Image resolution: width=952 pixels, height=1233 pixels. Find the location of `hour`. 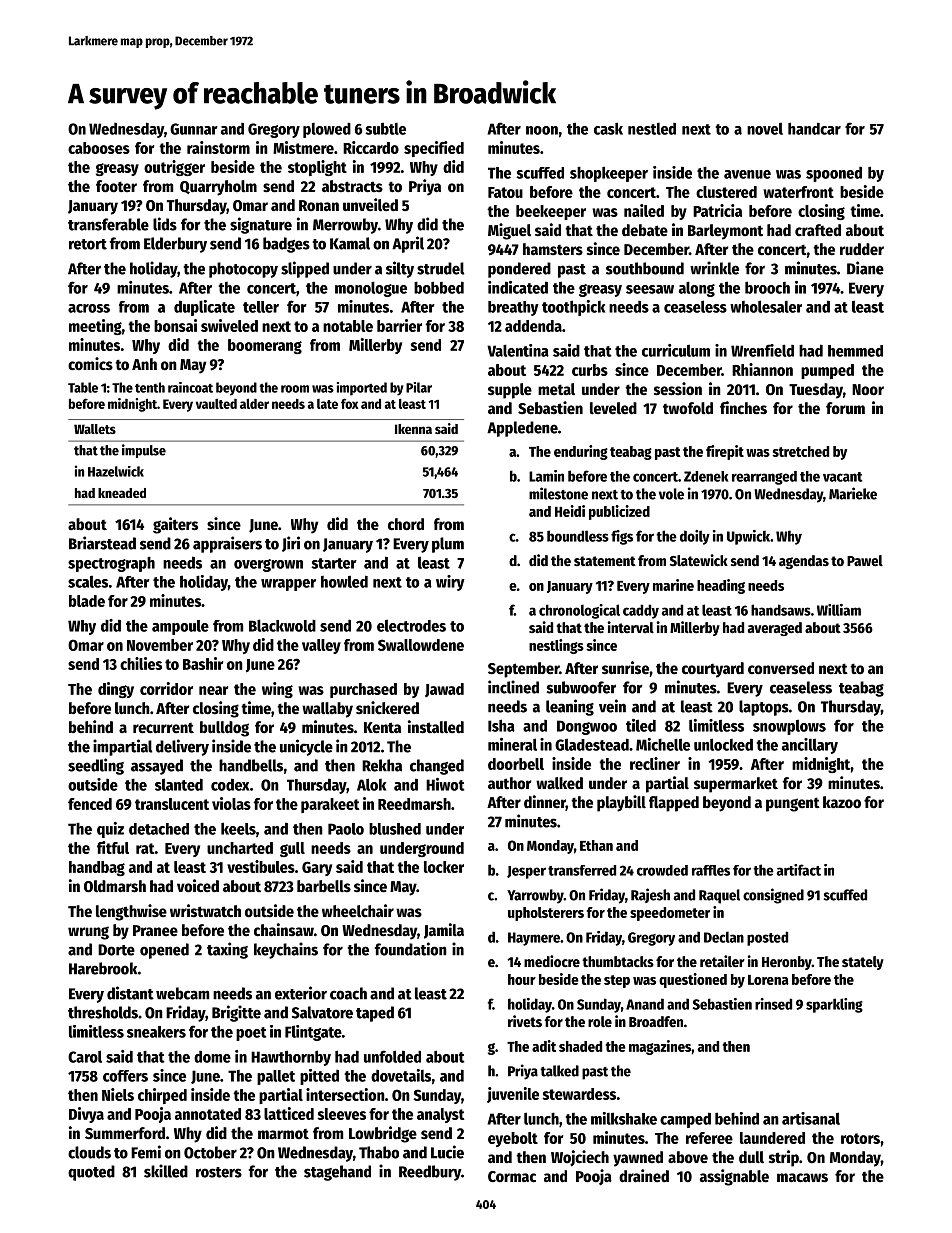

hour is located at coordinates (522, 979).
